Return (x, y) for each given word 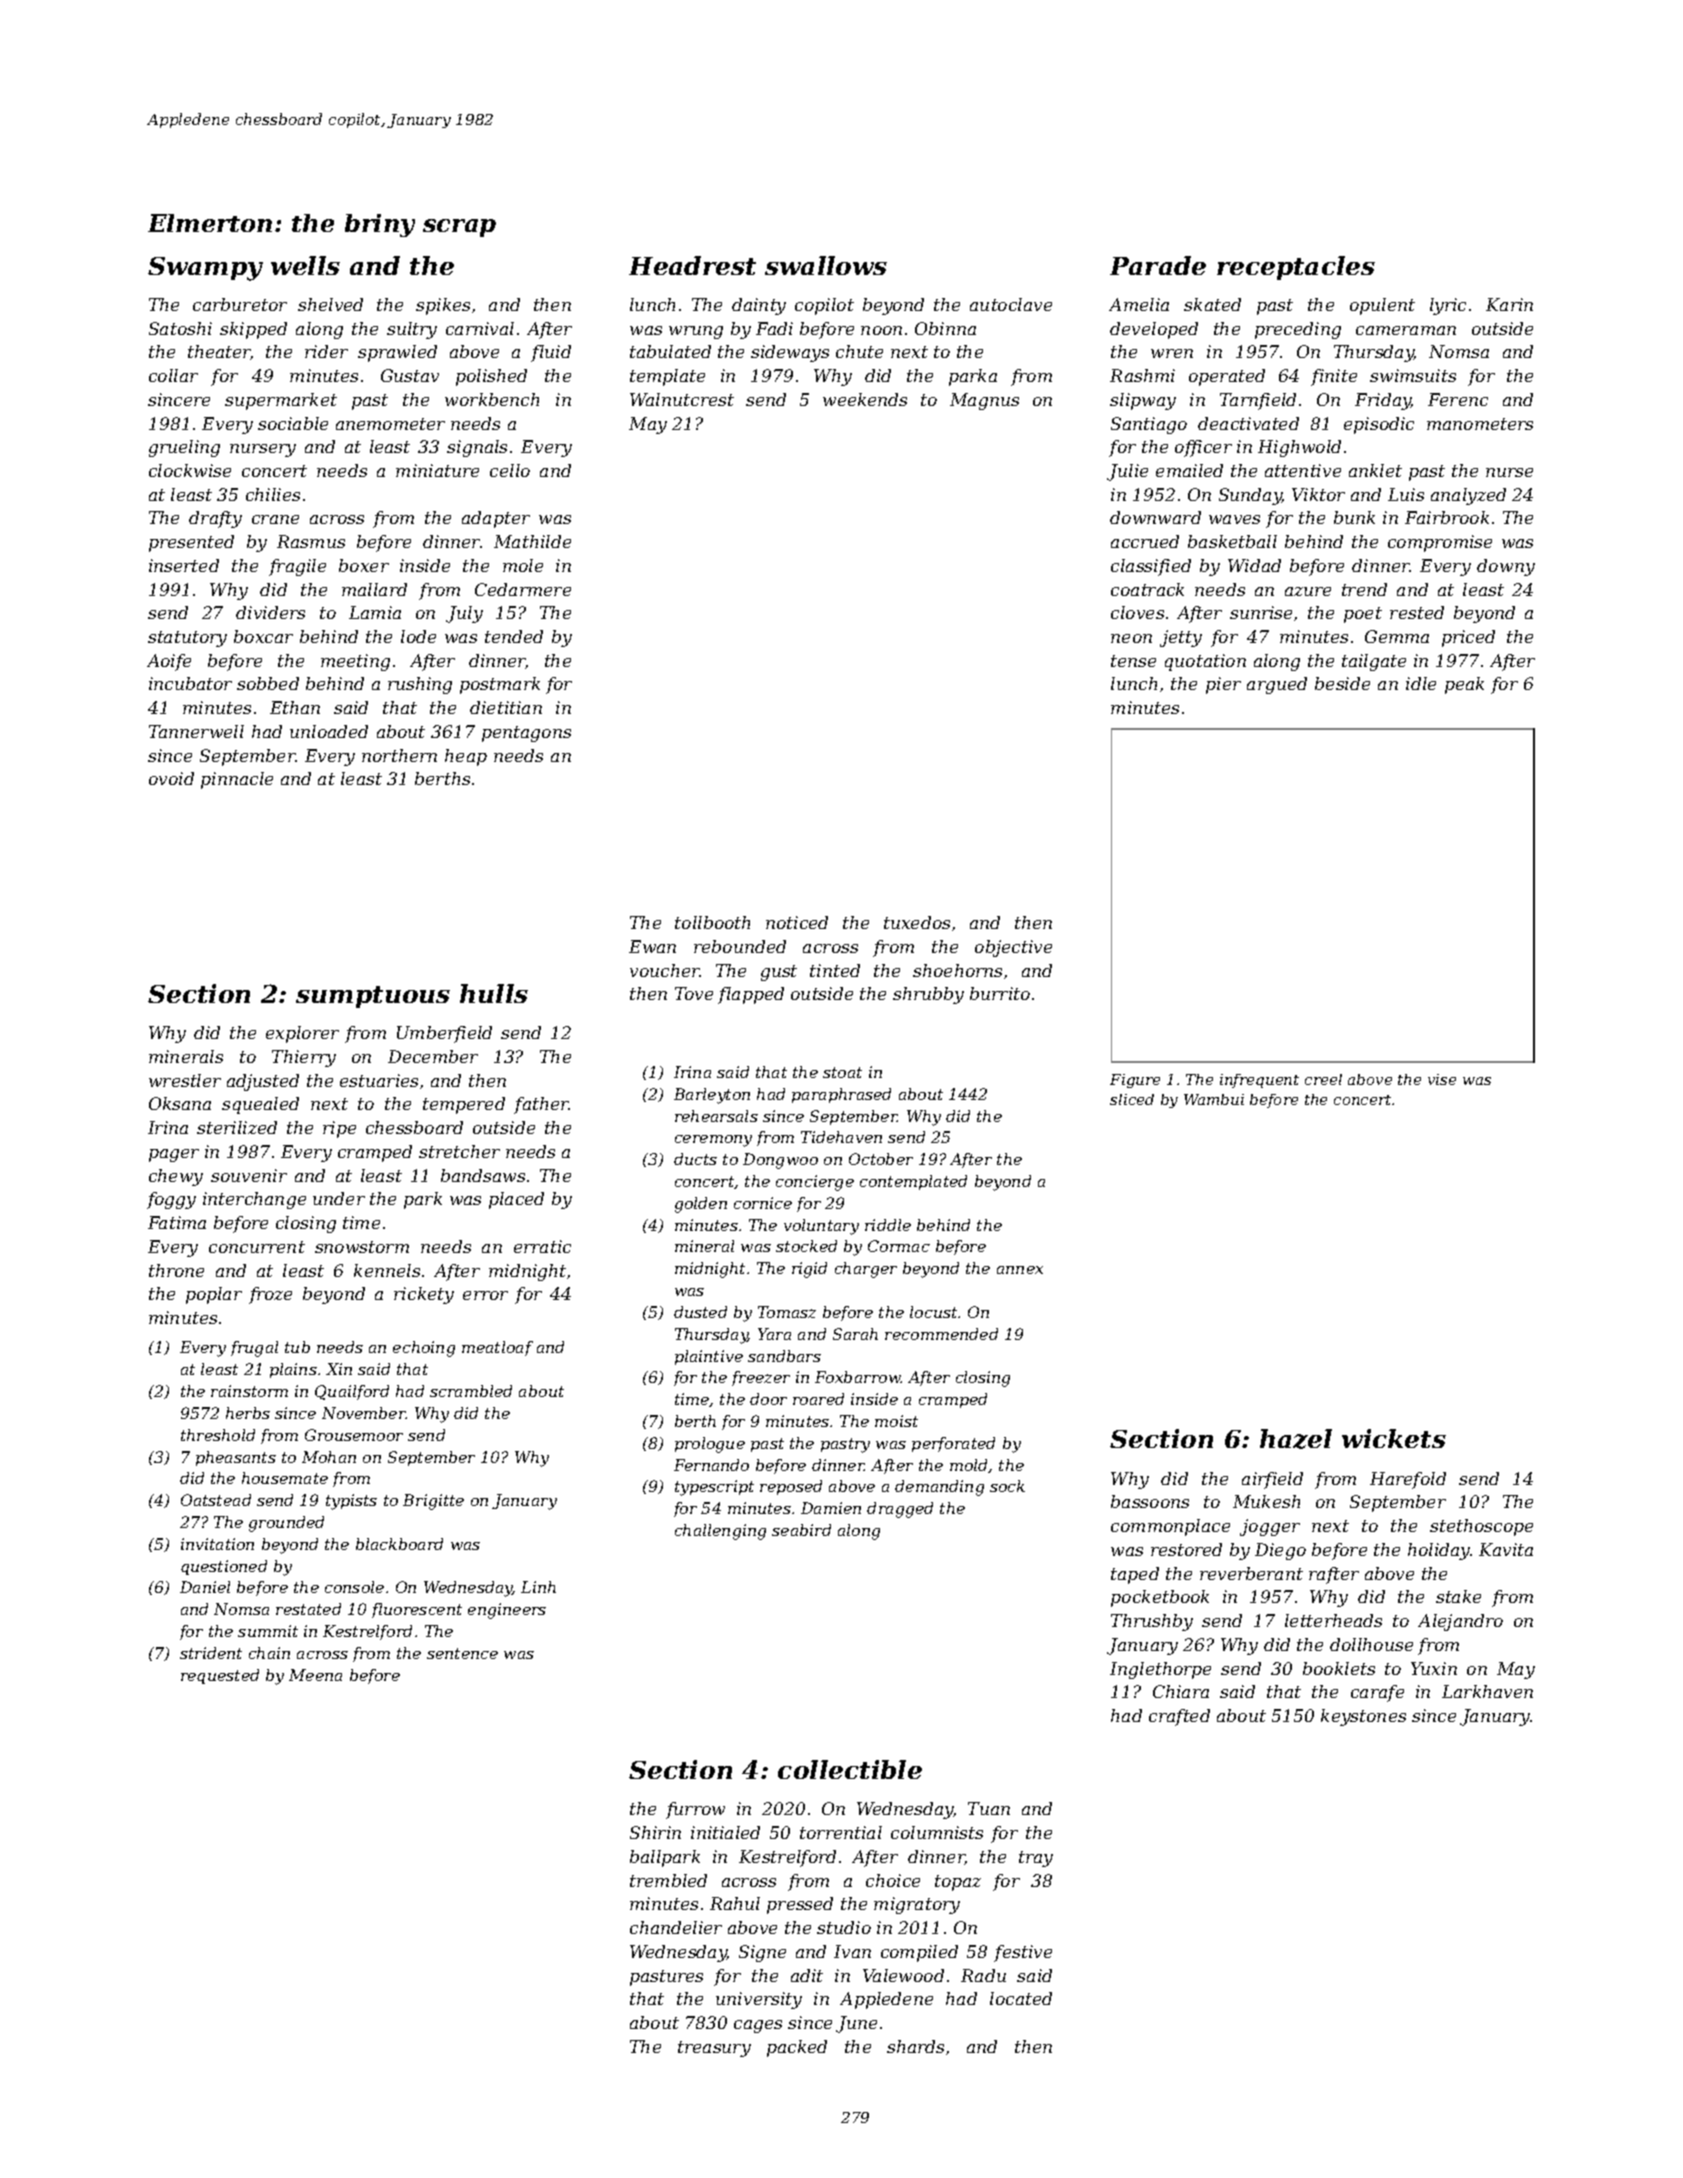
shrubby (928, 995)
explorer (302, 1034)
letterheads (1333, 1620)
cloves (1137, 612)
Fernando (711, 1465)
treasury (714, 2049)
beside (1342, 683)
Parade (1158, 265)
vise (1442, 1079)
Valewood (903, 1975)
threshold (218, 1435)
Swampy (205, 269)
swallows (826, 265)
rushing (420, 685)
